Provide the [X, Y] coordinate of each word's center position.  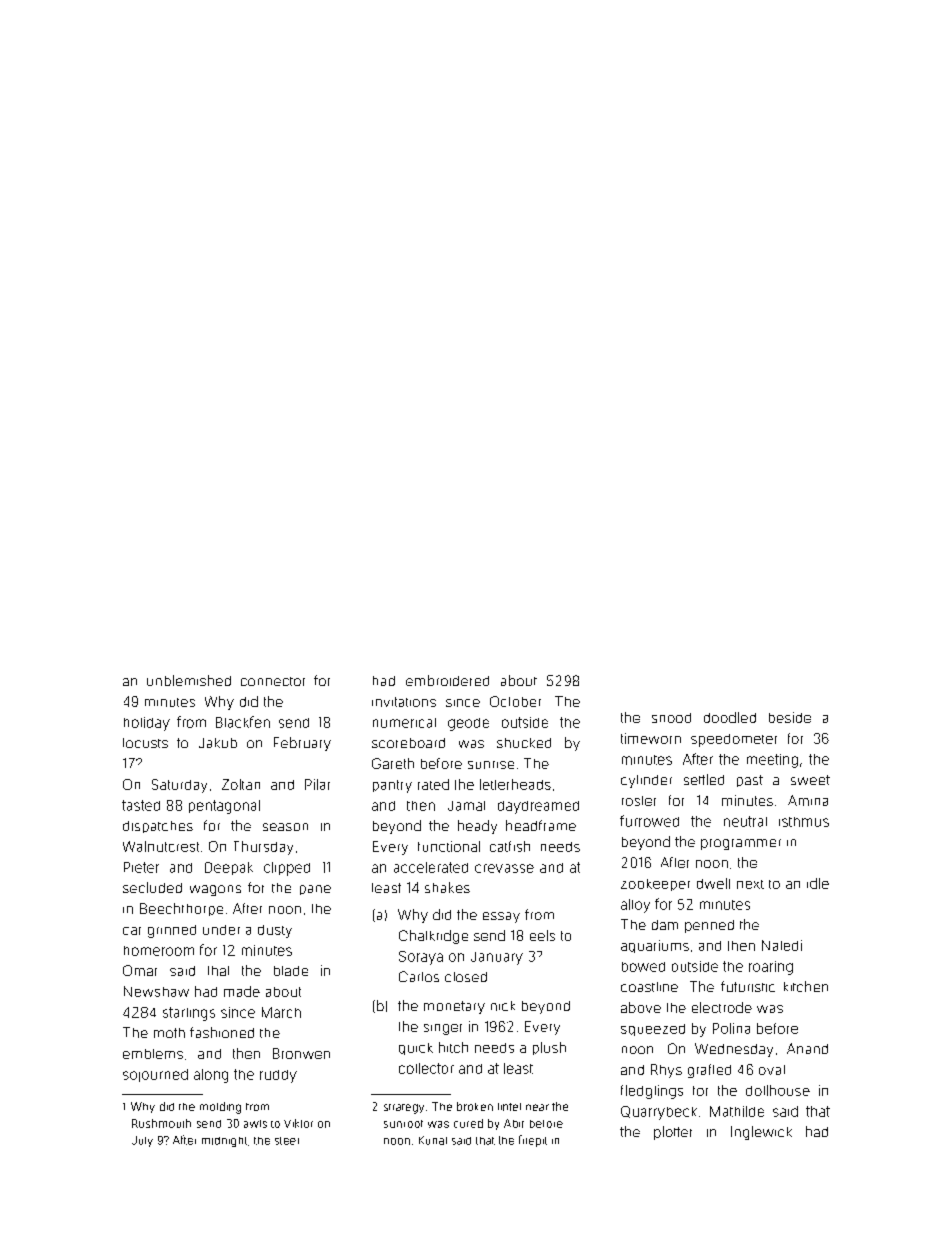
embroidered [447, 680]
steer [287, 1141]
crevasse [504, 868]
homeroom [159, 951]
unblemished [189, 680]
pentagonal [224, 807]
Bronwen [301, 1053]
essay [501, 917]
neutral [745, 821]
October [515, 701]
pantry [392, 786]
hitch [453, 1047]
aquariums [655, 946]
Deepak [229, 868]
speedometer [734, 740]
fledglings [652, 1092]
